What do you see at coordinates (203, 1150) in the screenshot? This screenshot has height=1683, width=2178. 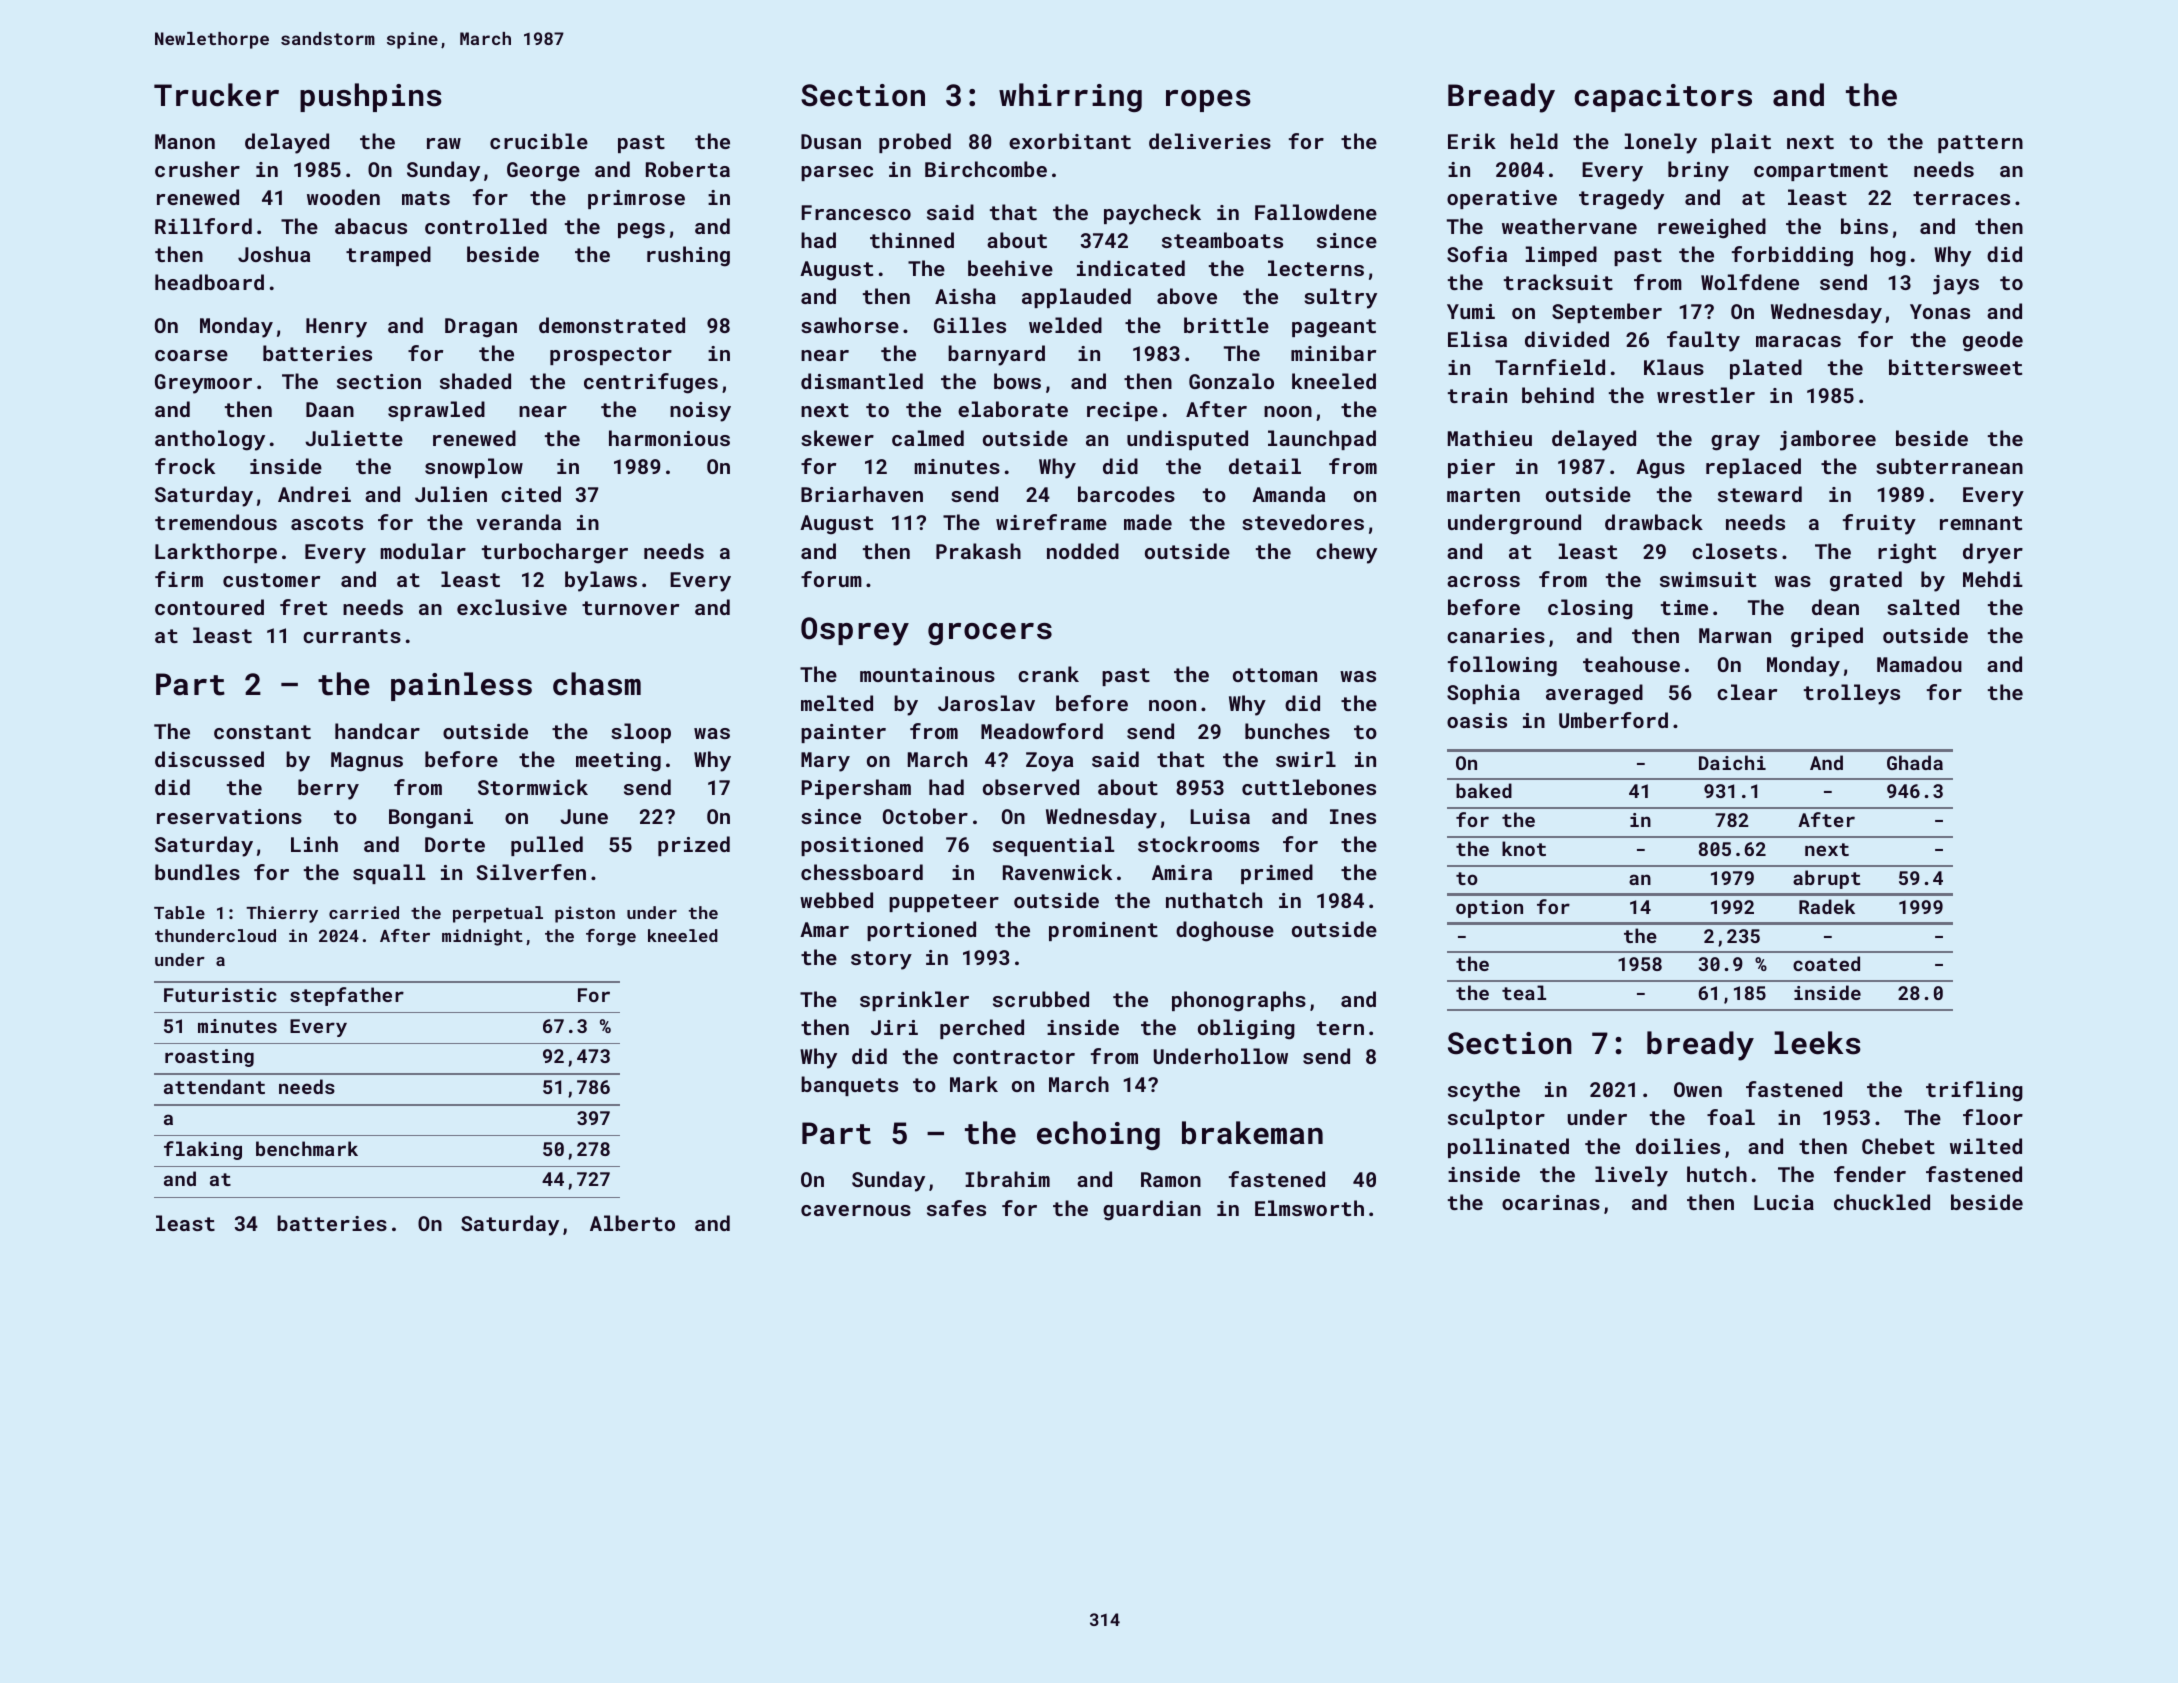 I see `flaking` at bounding box center [203, 1150].
